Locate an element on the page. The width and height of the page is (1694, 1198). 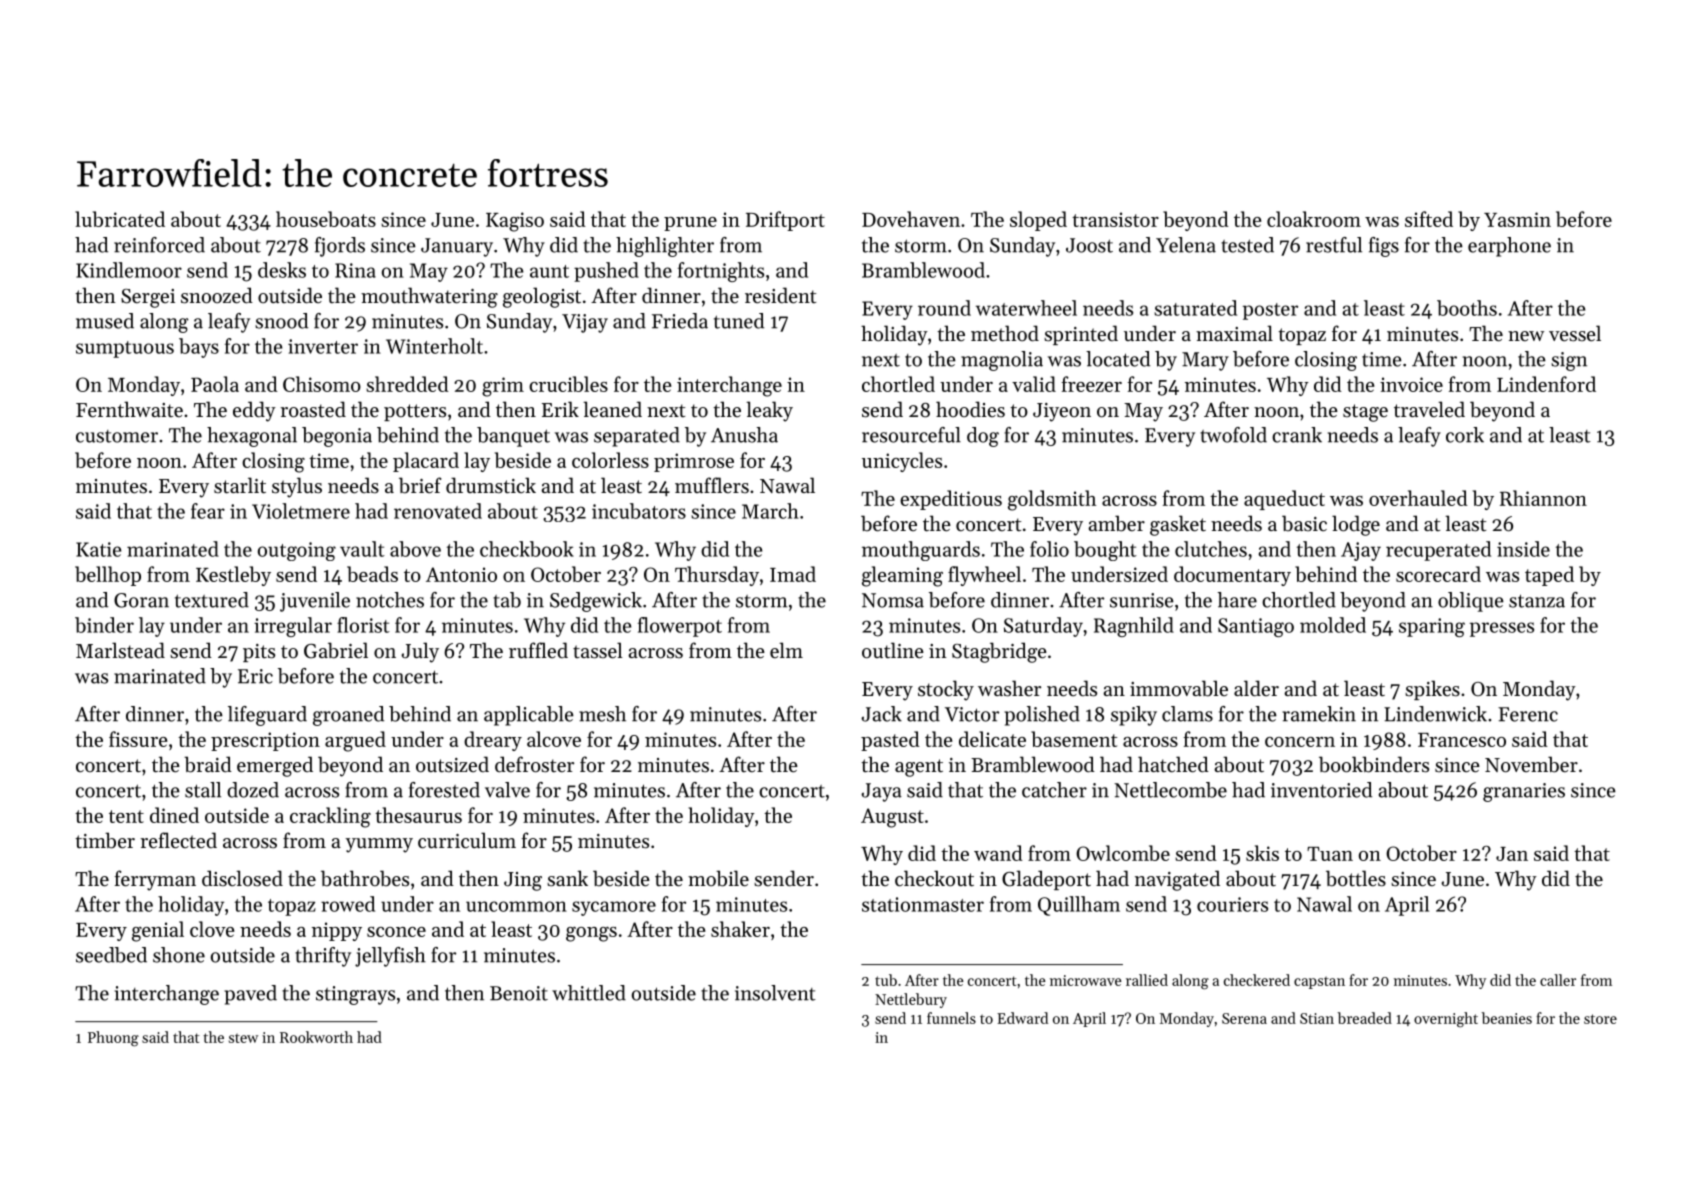
mesh is located at coordinates (602, 714).
